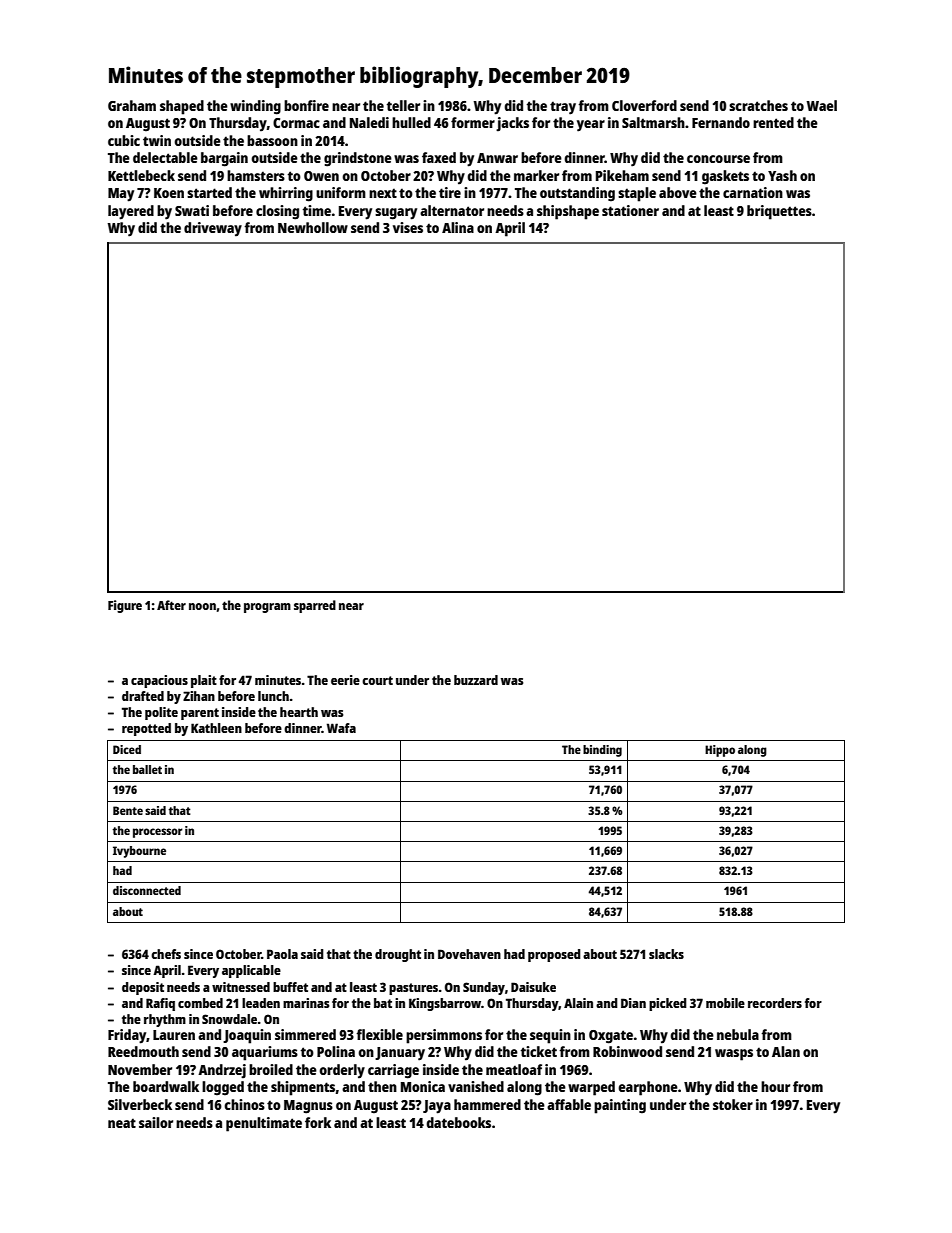  Describe the element at coordinates (554, 955) in the document. I see `proposed` at that location.
